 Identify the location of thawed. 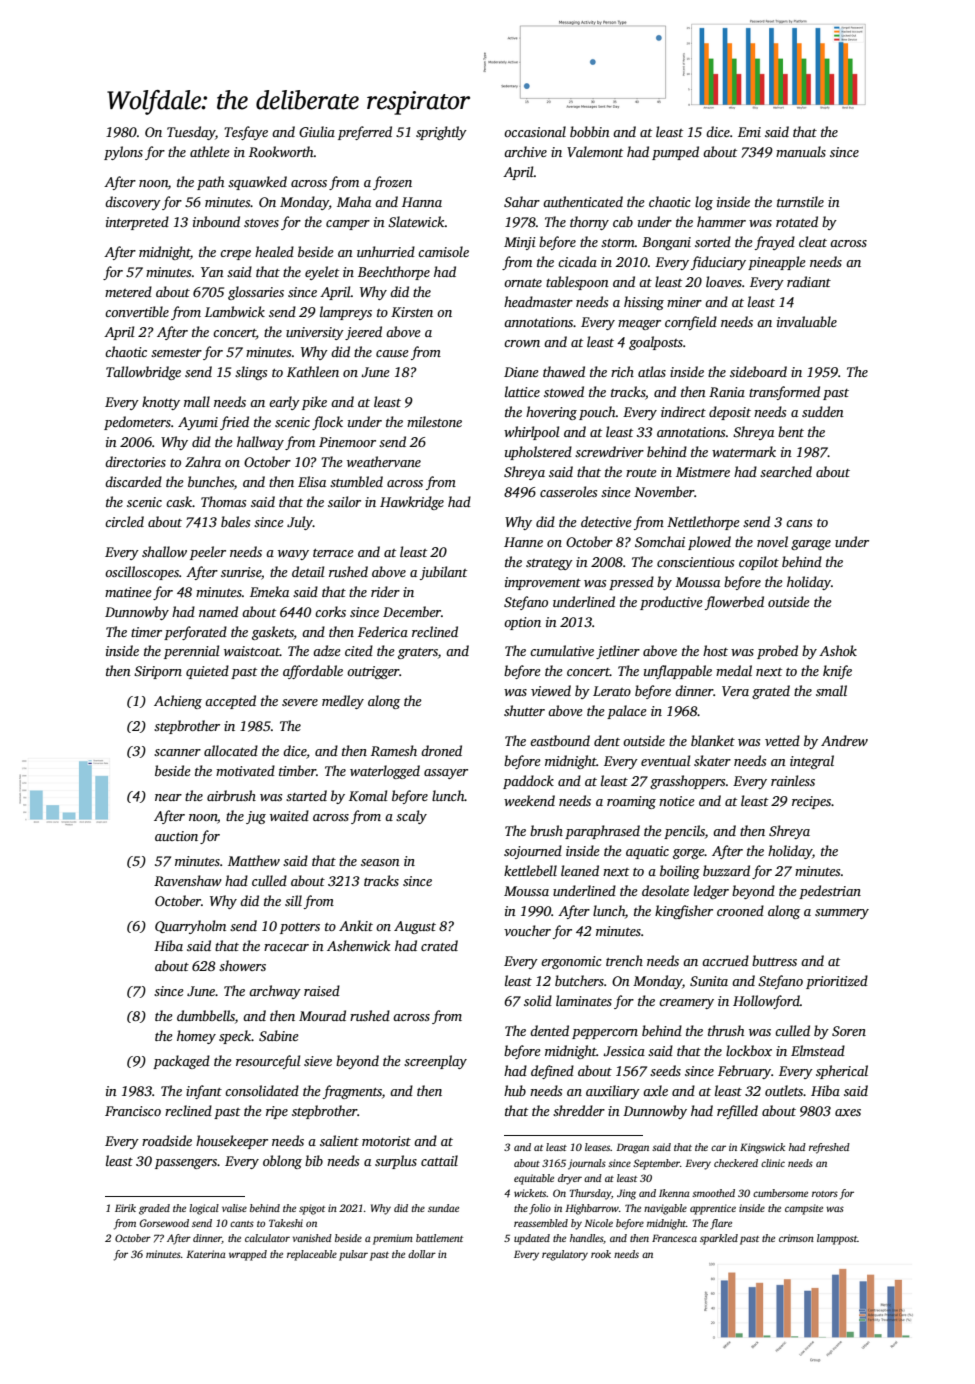
(564, 371).
